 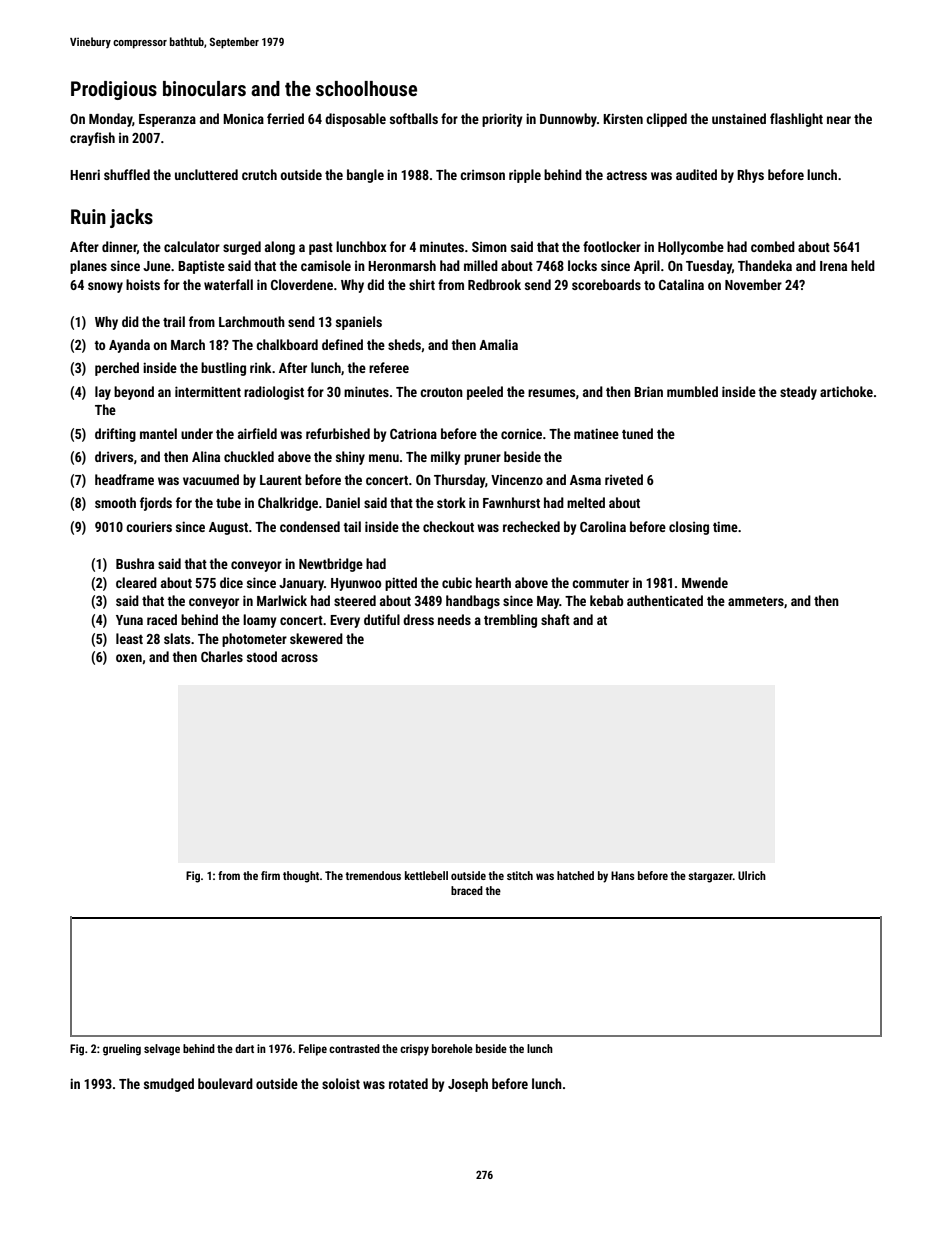 What do you see at coordinates (135, 563) in the document?
I see `Bushra` at bounding box center [135, 563].
